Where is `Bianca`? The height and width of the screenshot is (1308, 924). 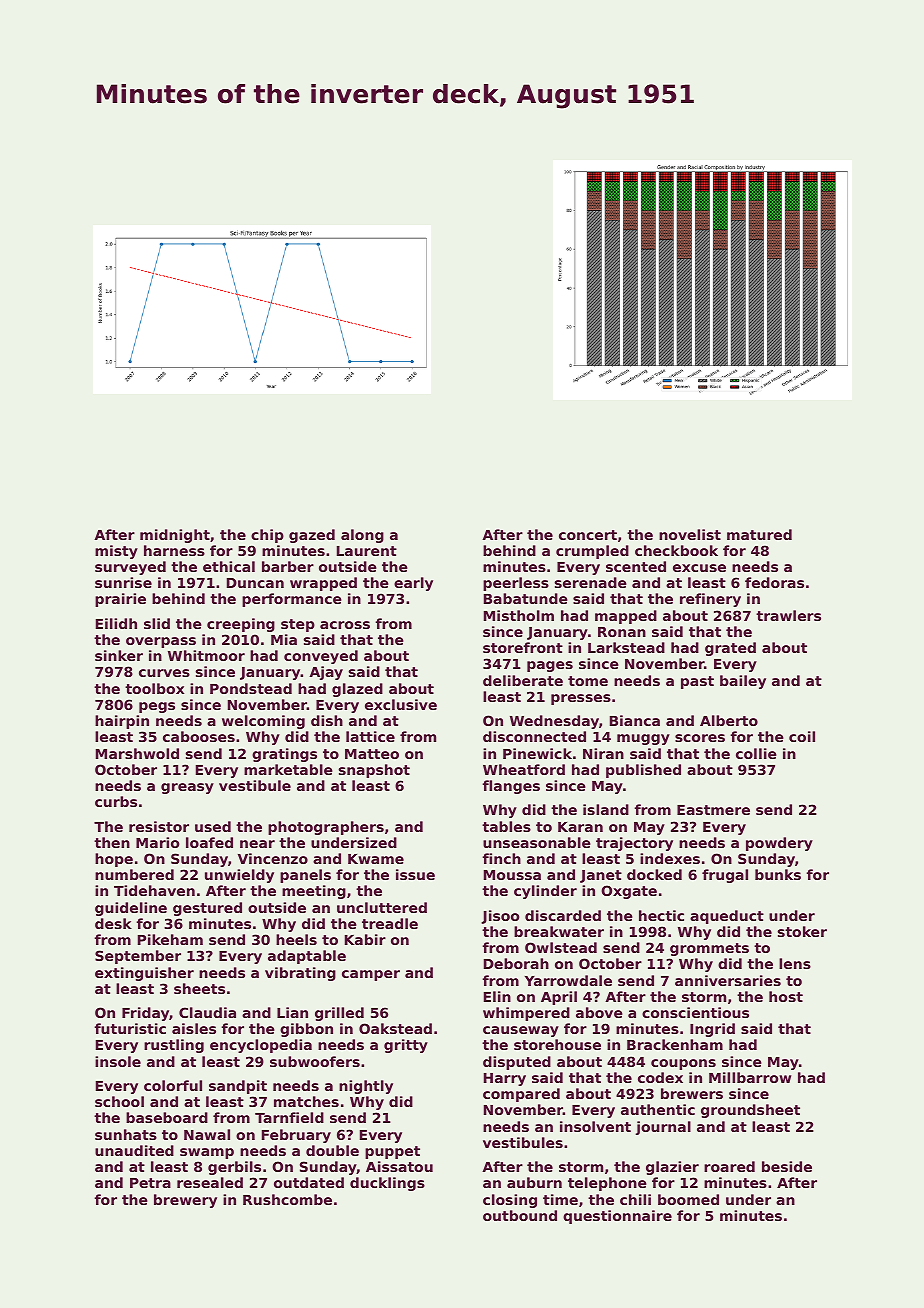
Bianca is located at coordinates (635, 720).
